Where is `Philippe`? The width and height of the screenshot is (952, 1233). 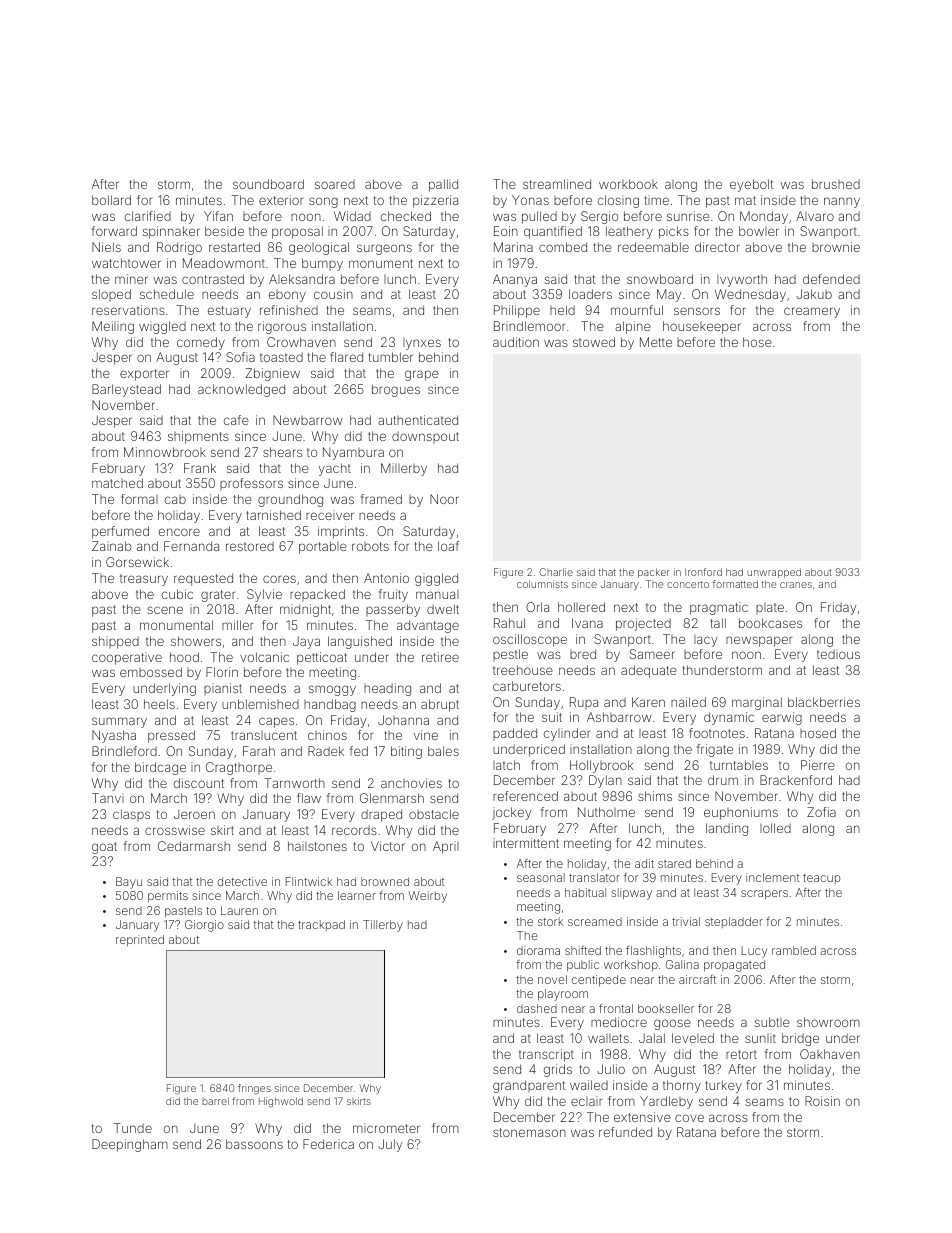 Philippe is located at coordinates (517, 311).
